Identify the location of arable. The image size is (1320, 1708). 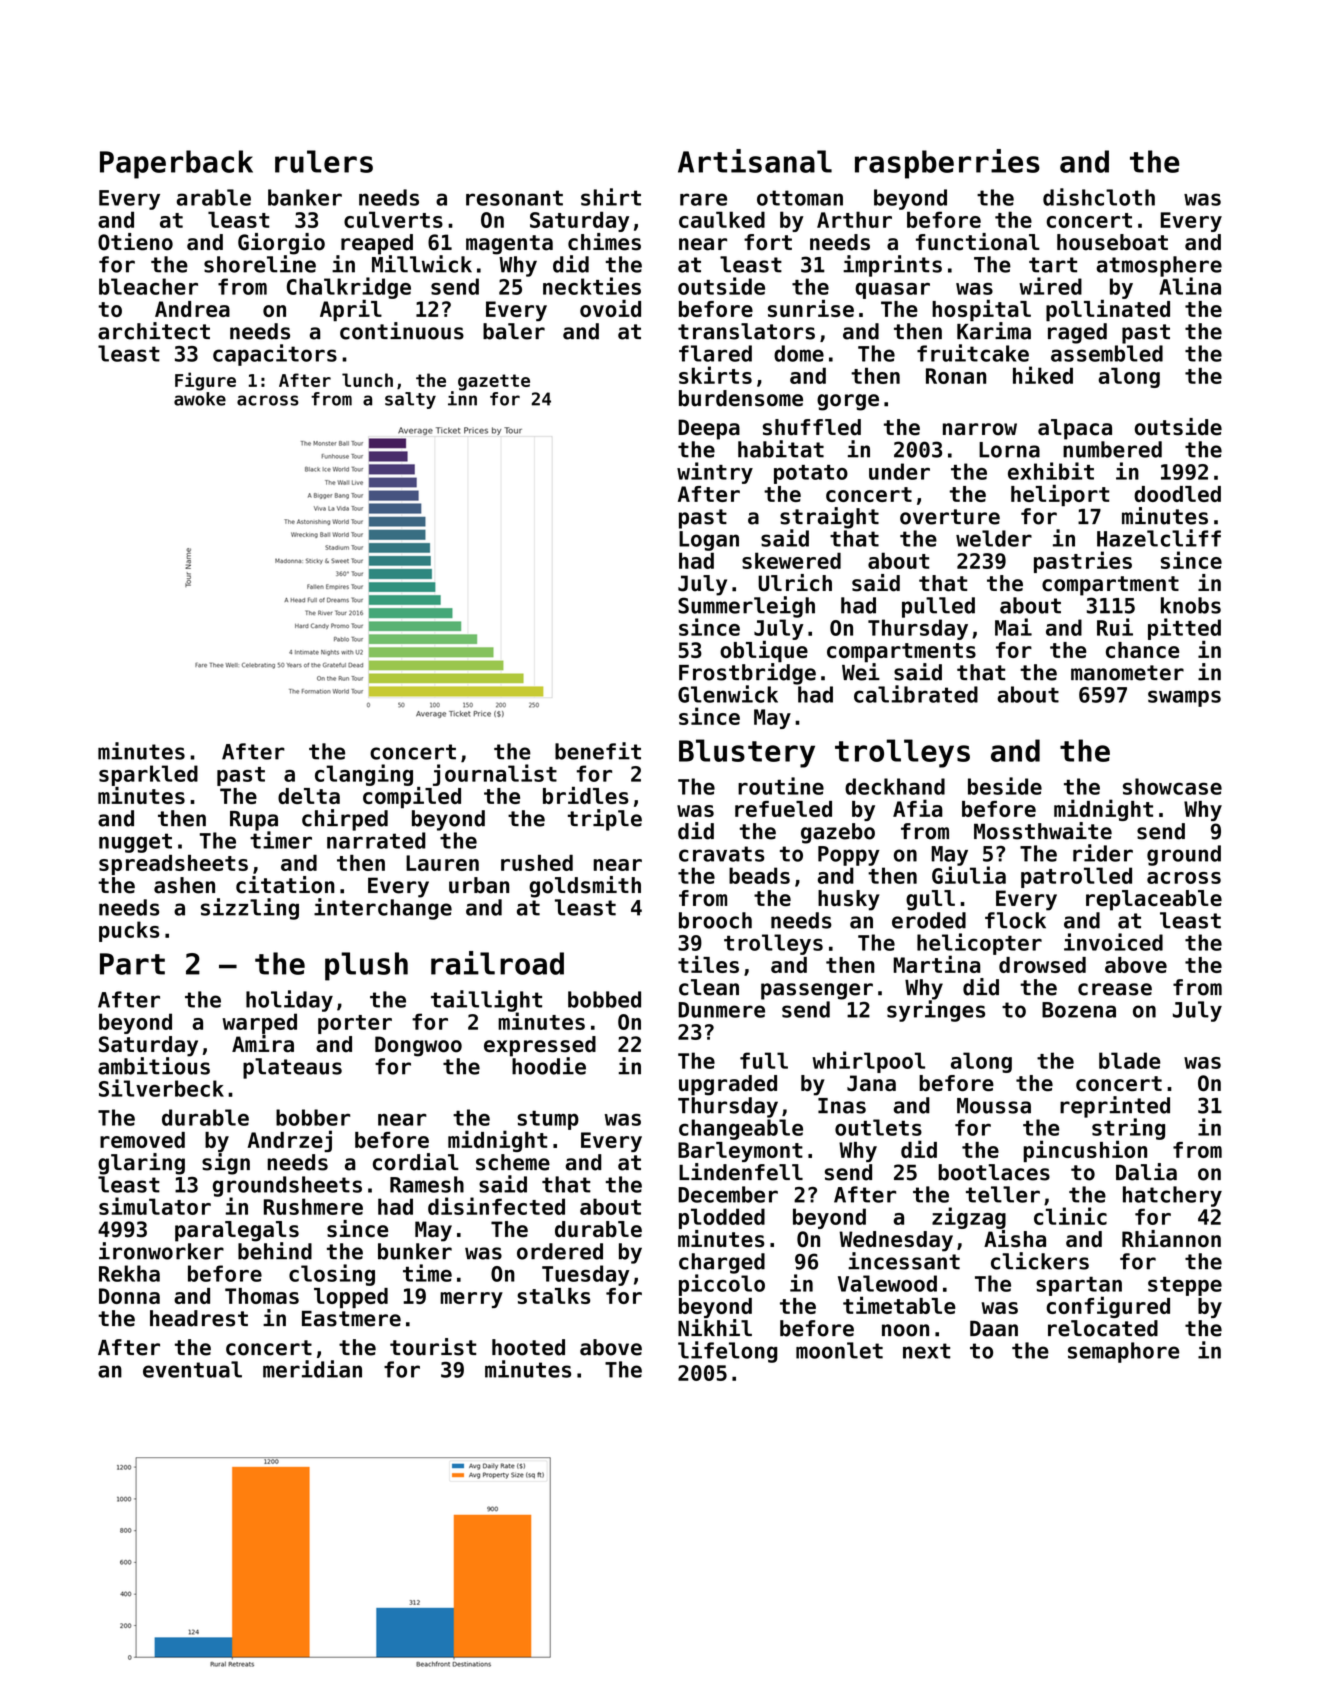
(214, 197).
